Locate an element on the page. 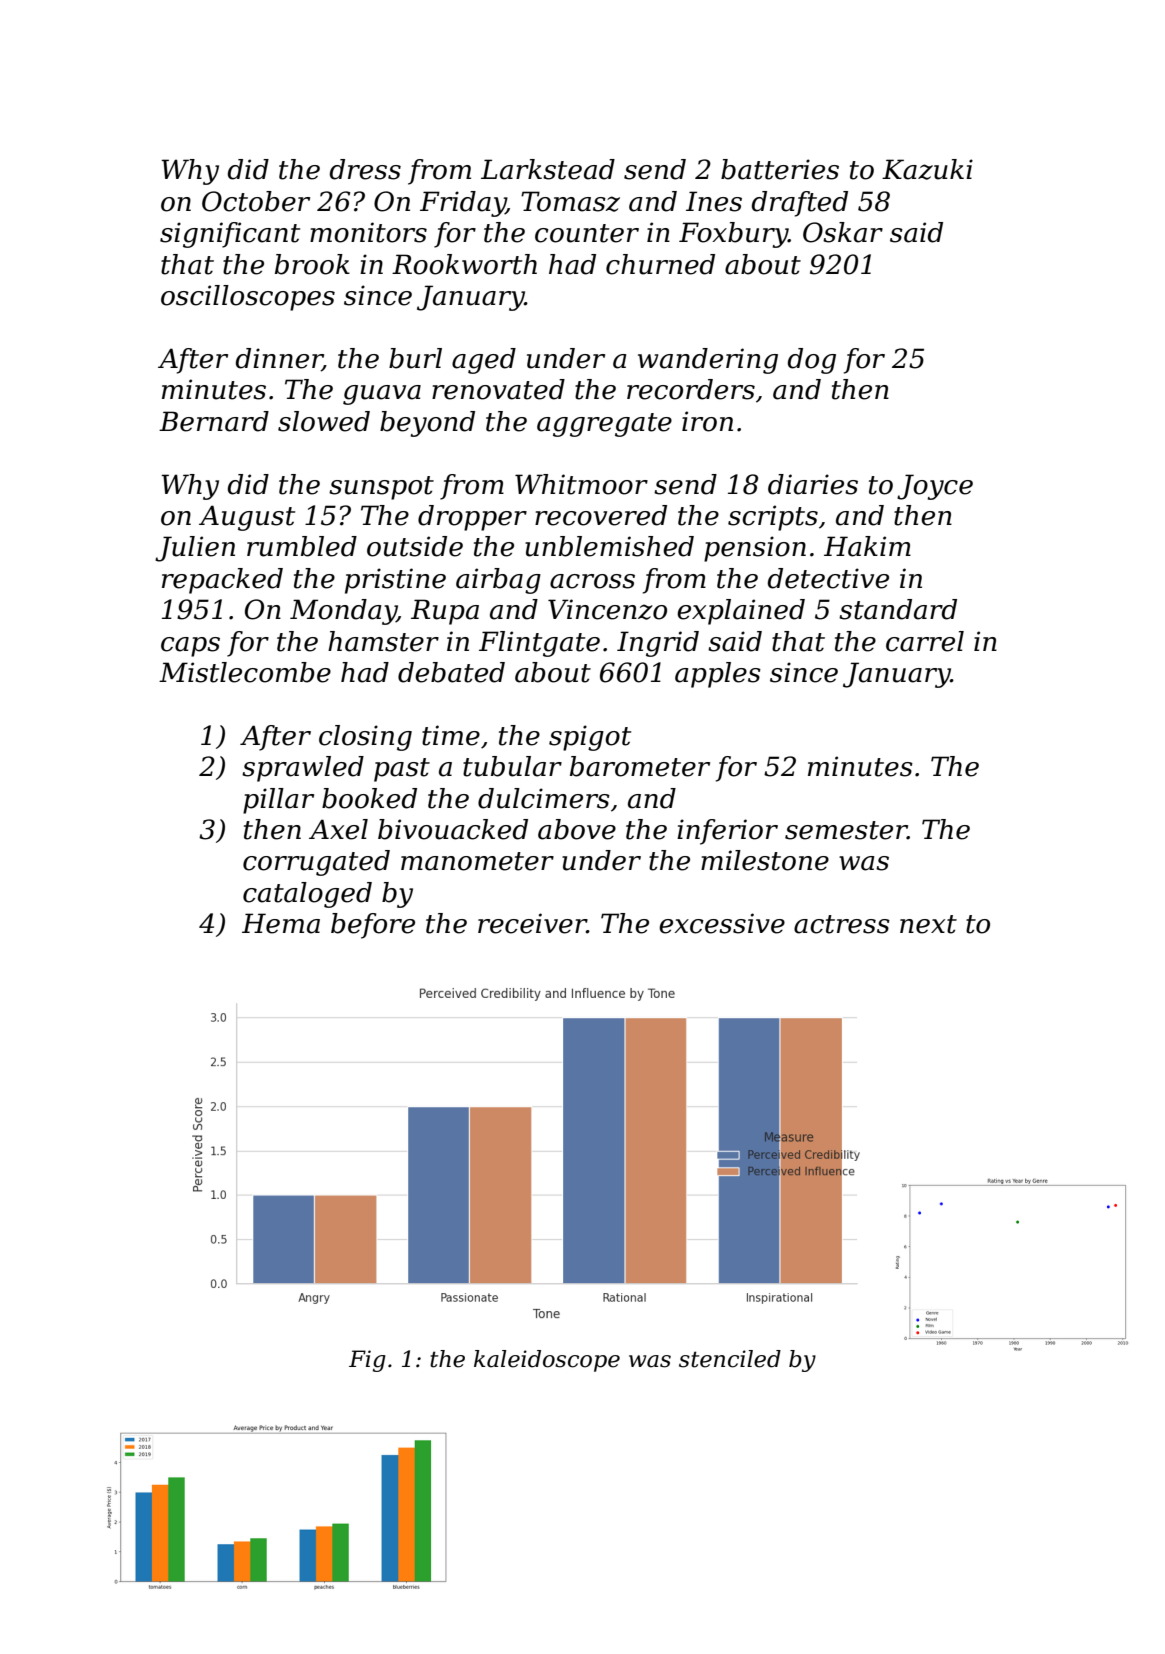  wandering is located at coordinates (708, 361).
